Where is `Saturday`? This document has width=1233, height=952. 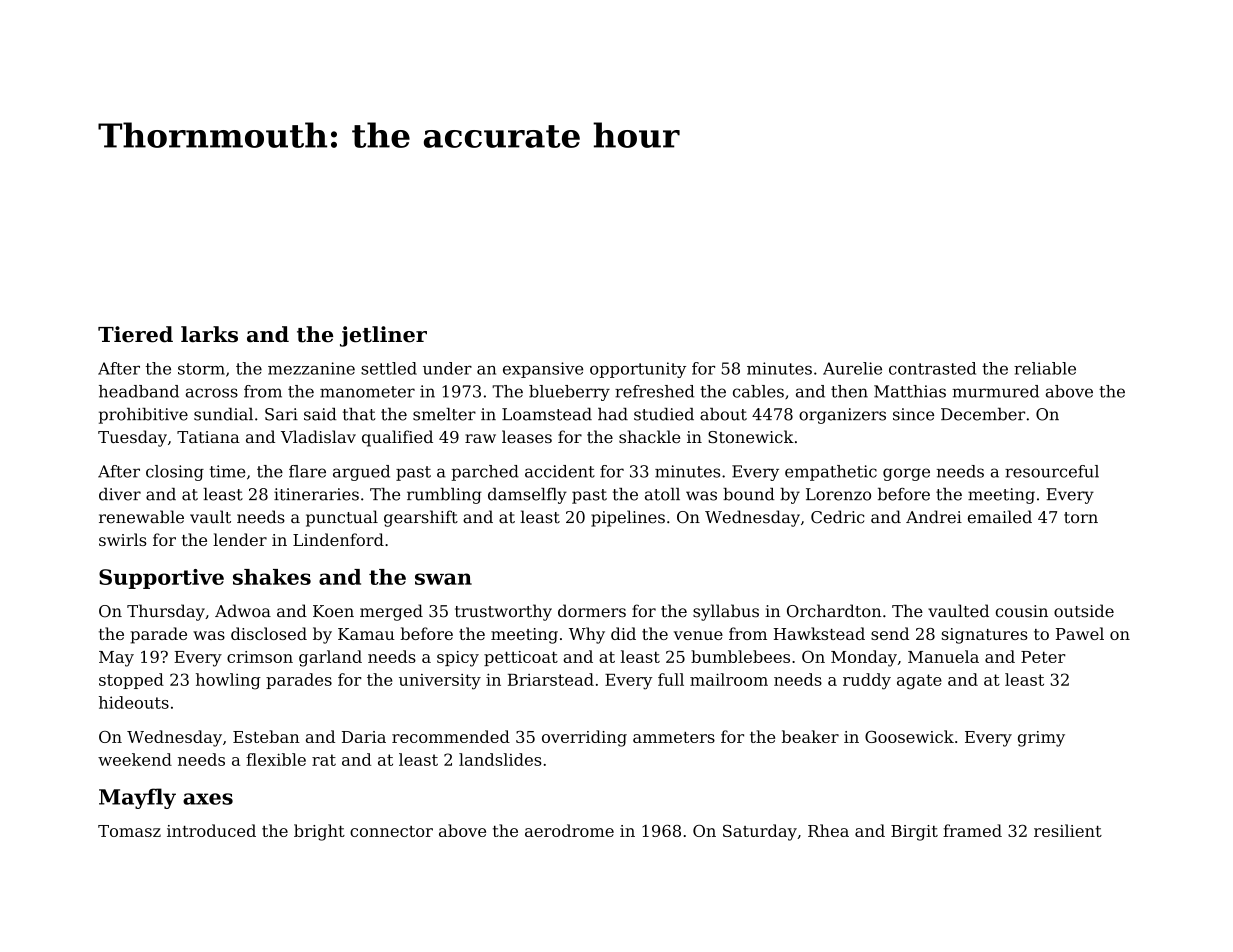
Saturday is located at coordinates (760, 832).
